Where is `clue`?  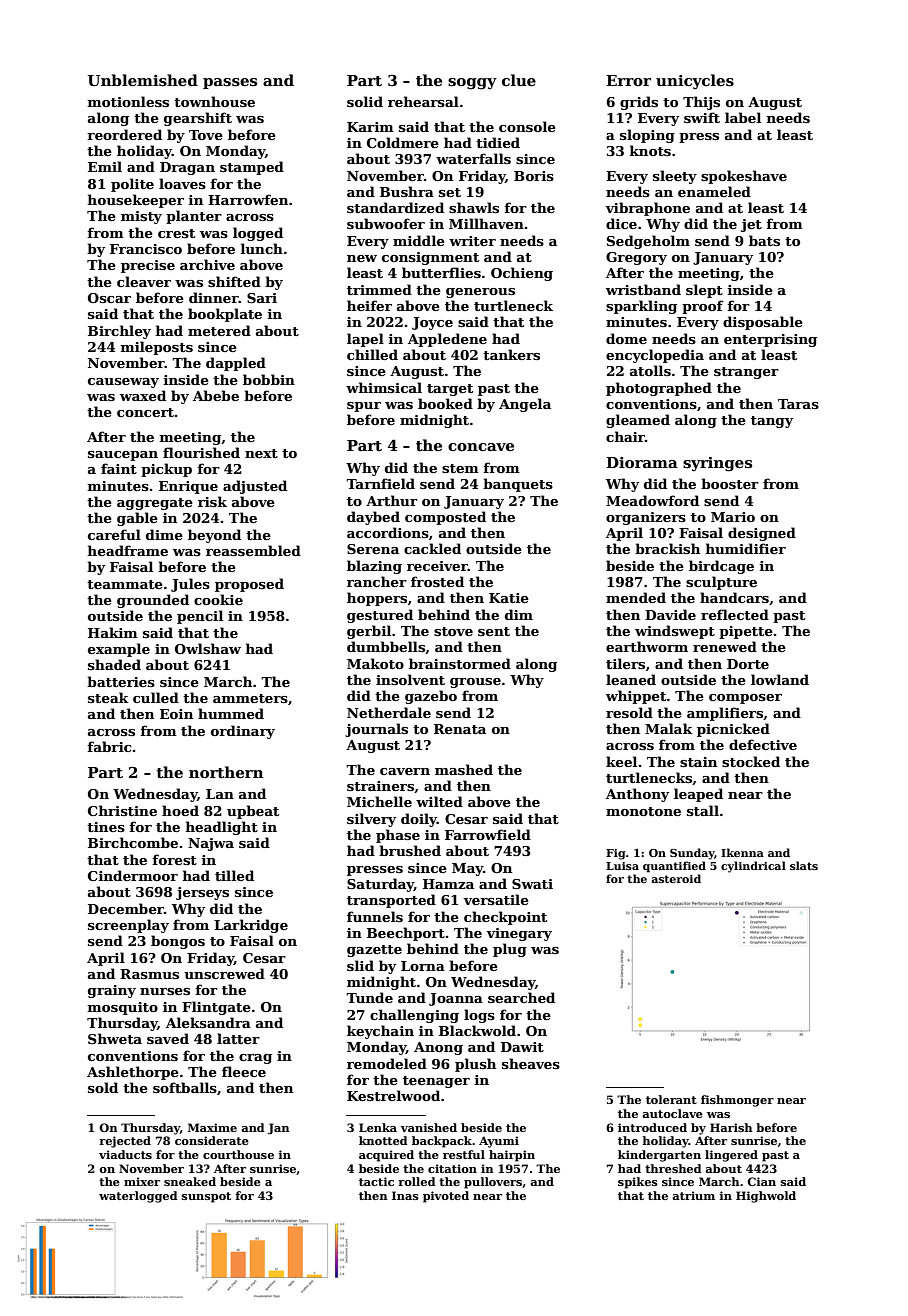
clue is located at coordinates (519, 80).
